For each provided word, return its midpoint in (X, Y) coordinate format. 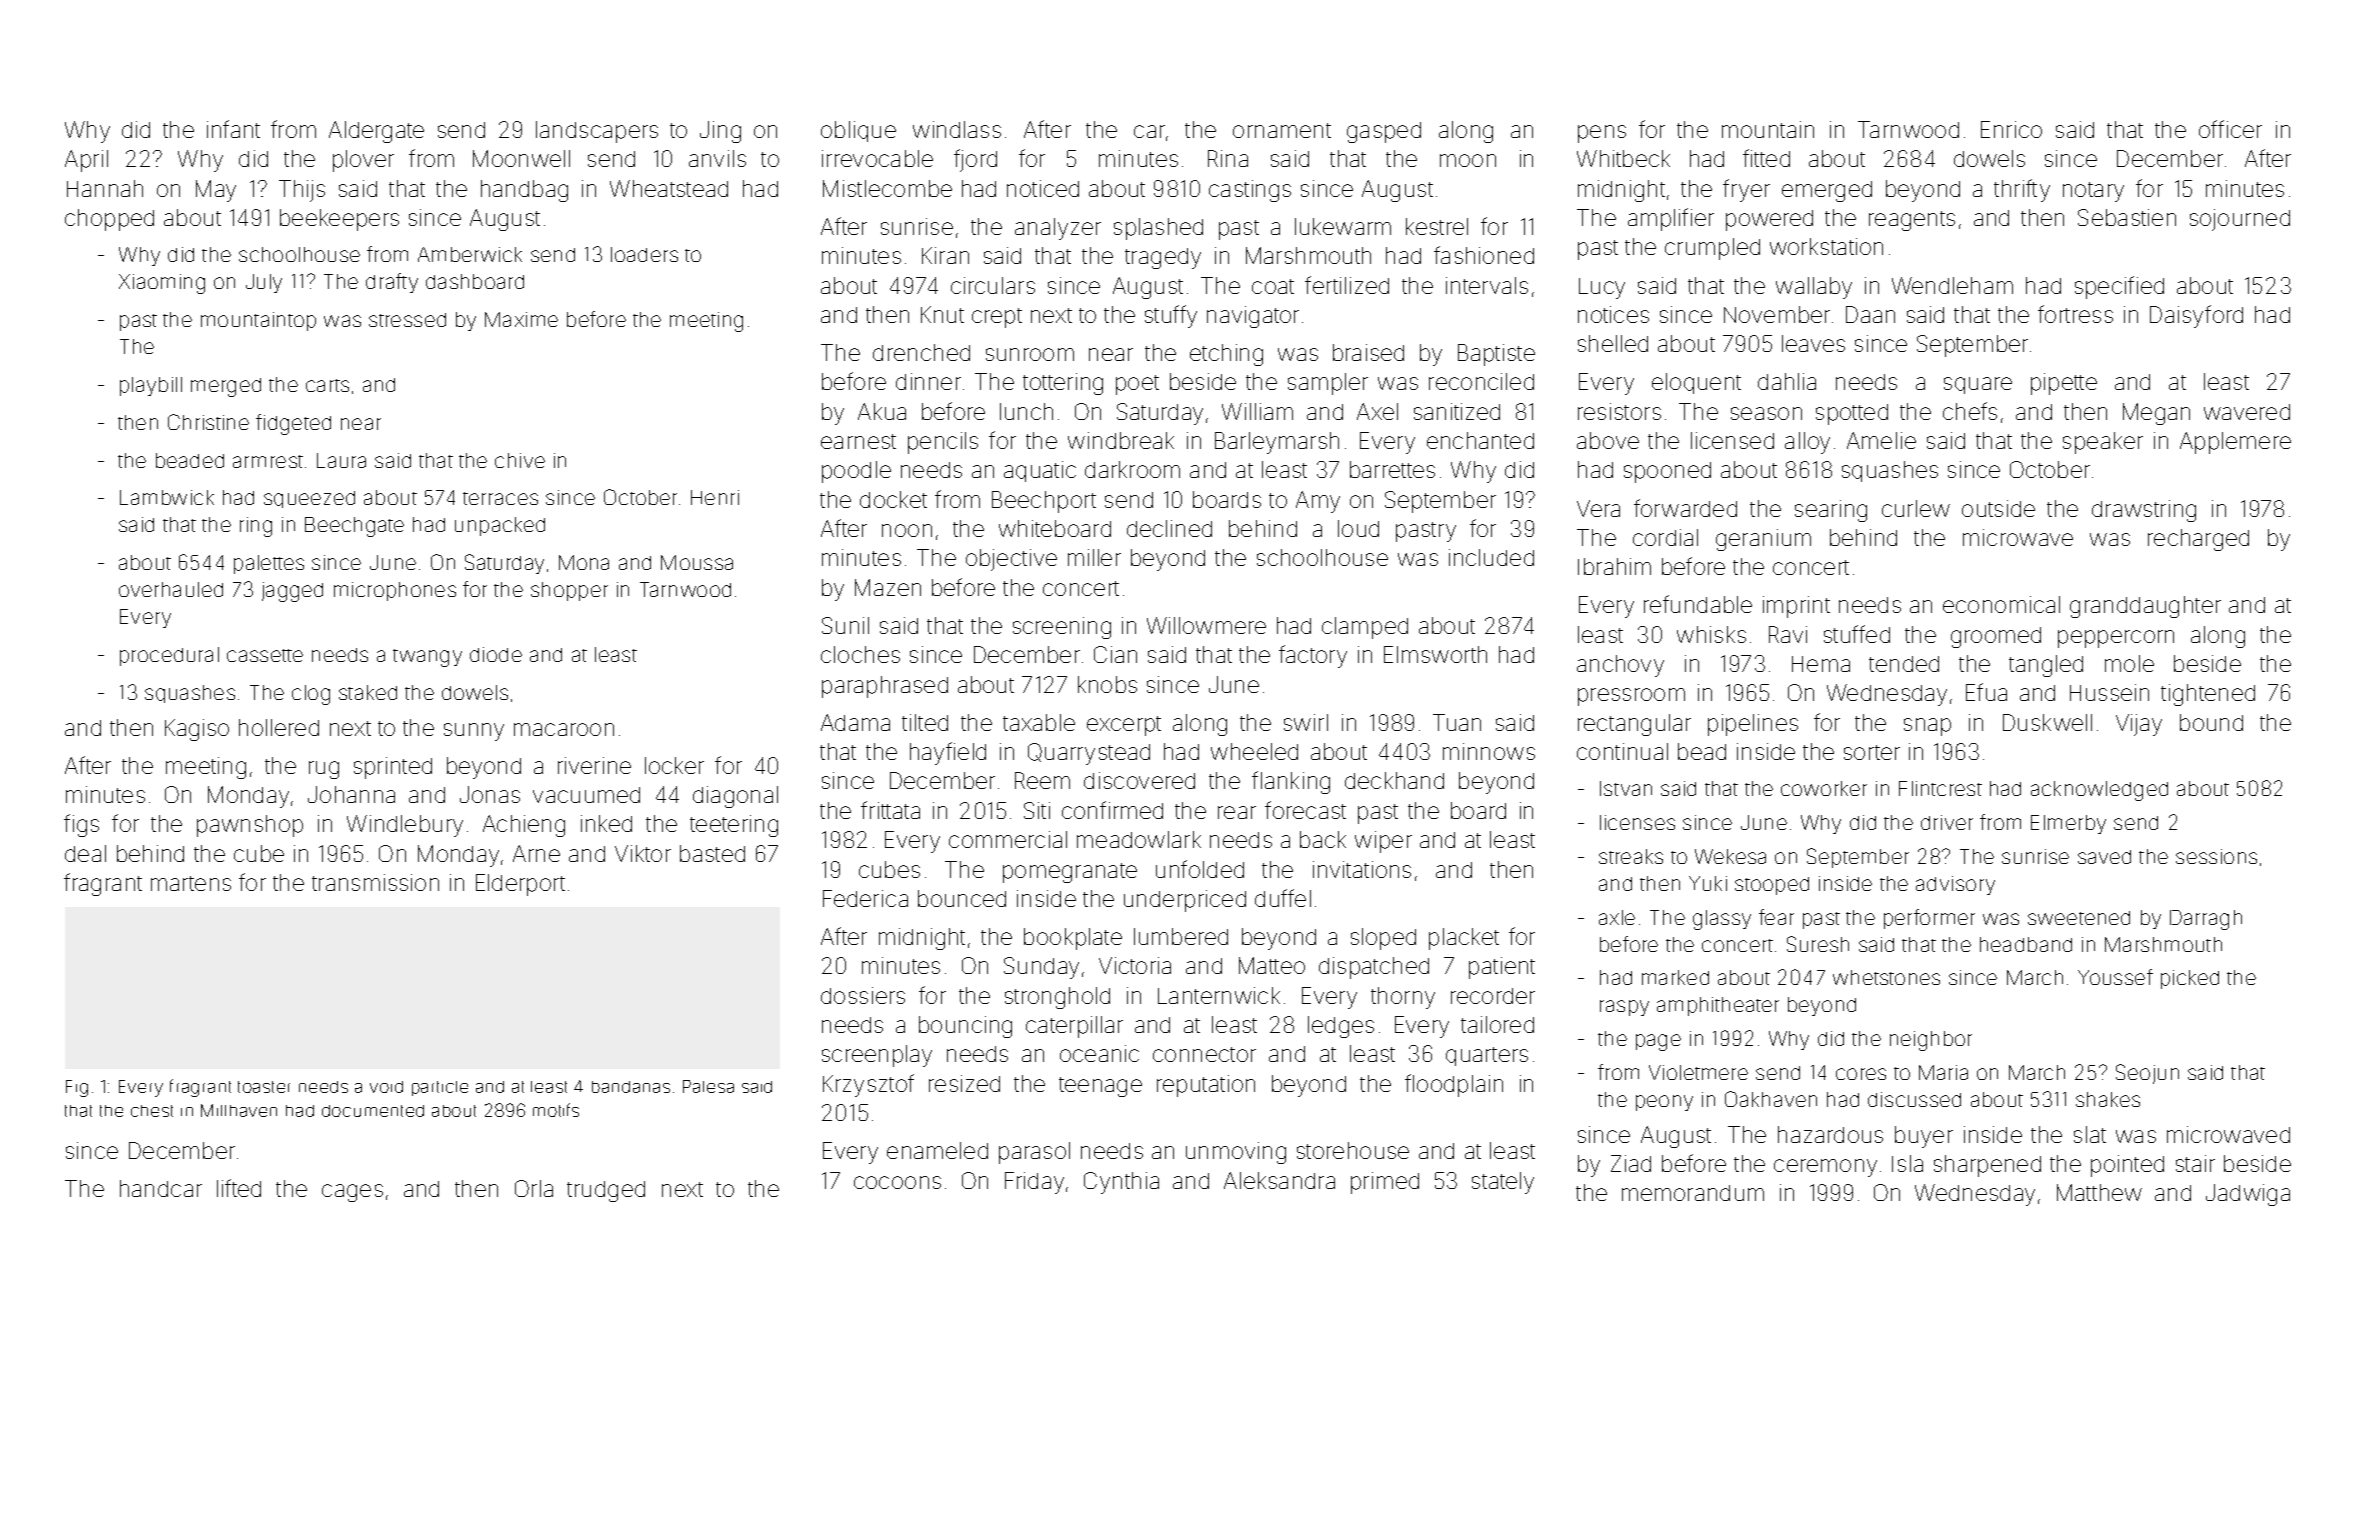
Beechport (1044, 502)
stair (2195, 1163)
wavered (2247, 412)
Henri (715, 497)
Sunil (845, 625)
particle (440, 1088)
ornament (1282, 130)
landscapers (597, 132)
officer (2230, 129)
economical (2001, 604)
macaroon (564, 729)
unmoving (1236, 1153)
